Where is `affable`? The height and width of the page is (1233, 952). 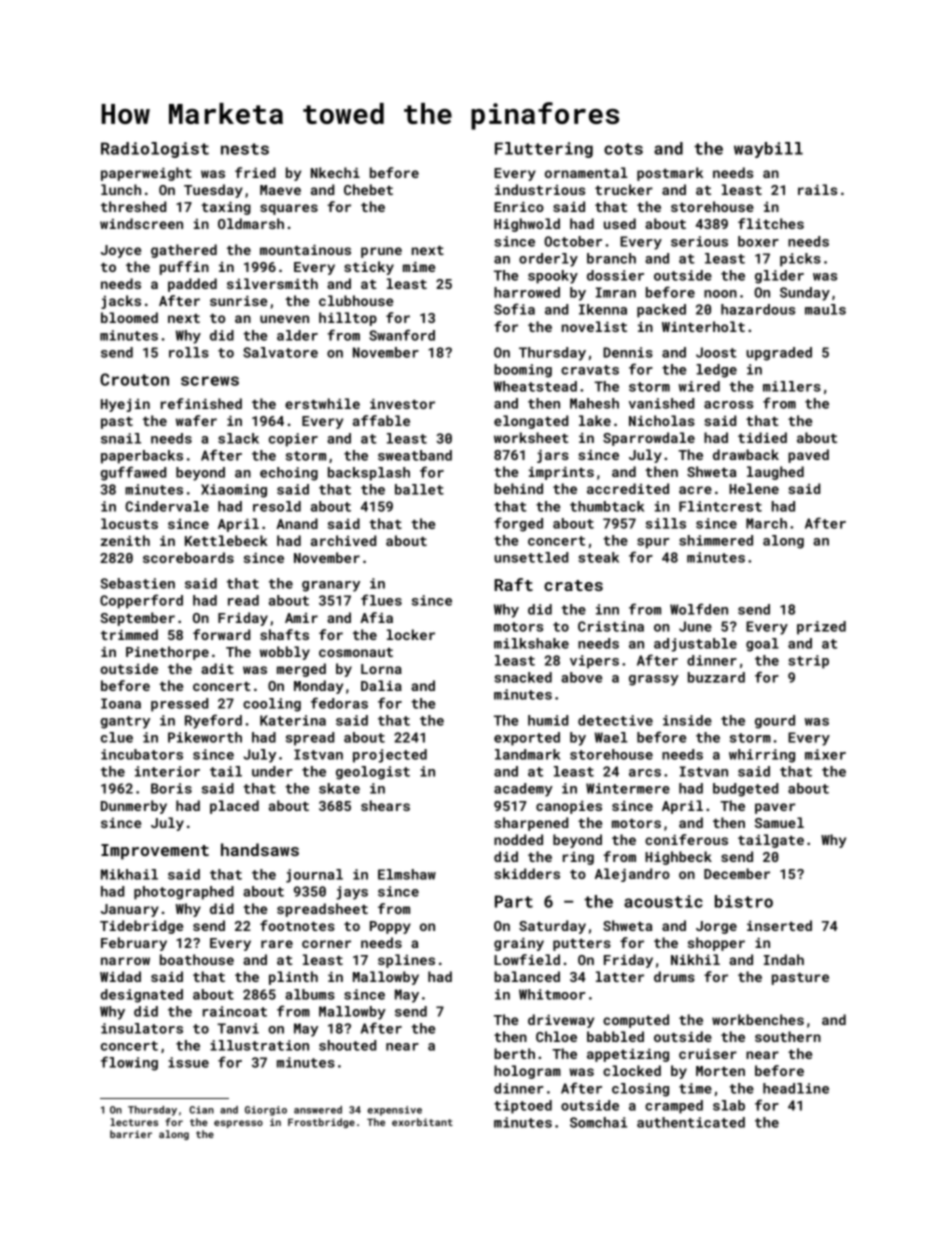 affable is located at coordinates (381, 420).
